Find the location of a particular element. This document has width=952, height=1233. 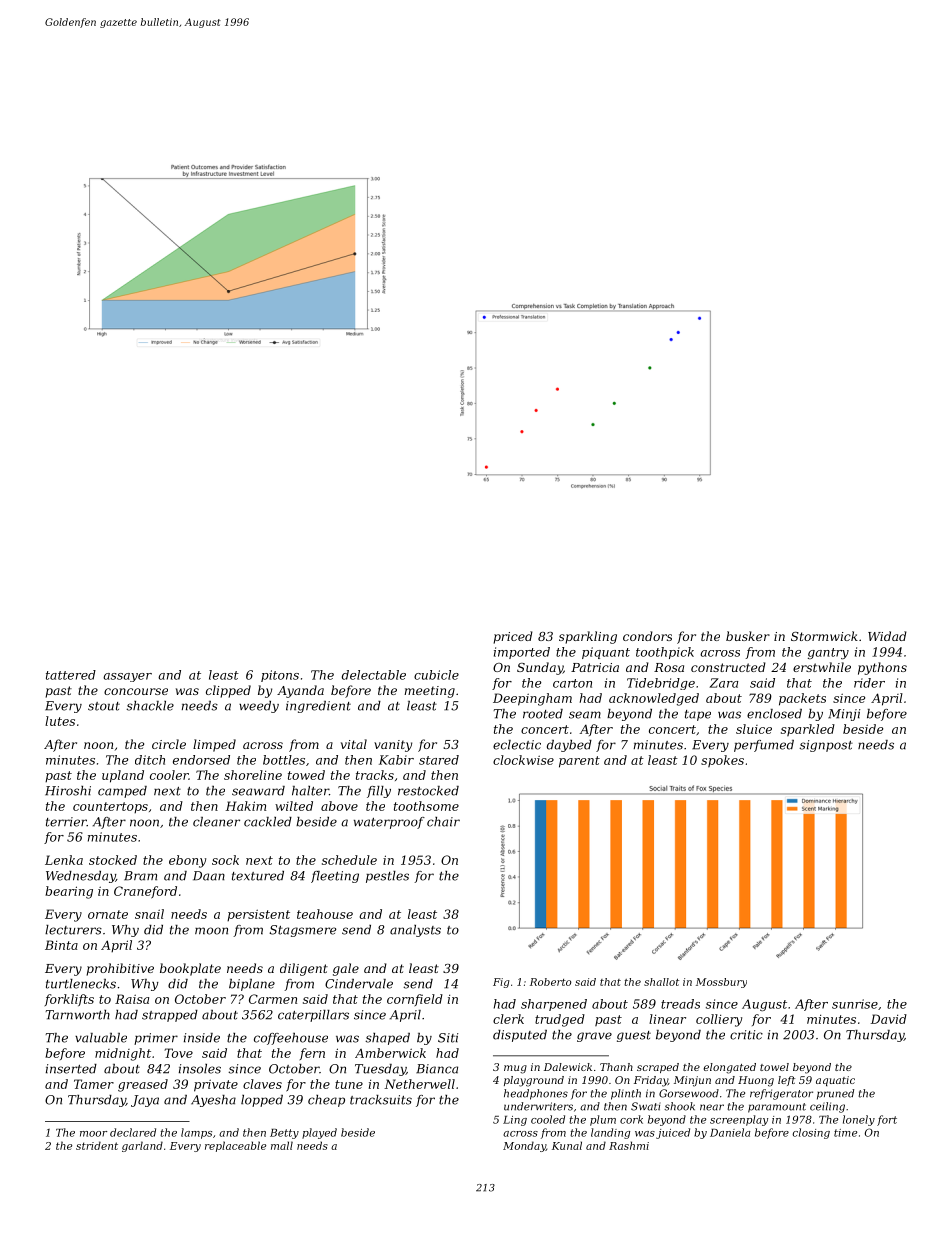

Kunal is located at coordinates (567, 1145).
